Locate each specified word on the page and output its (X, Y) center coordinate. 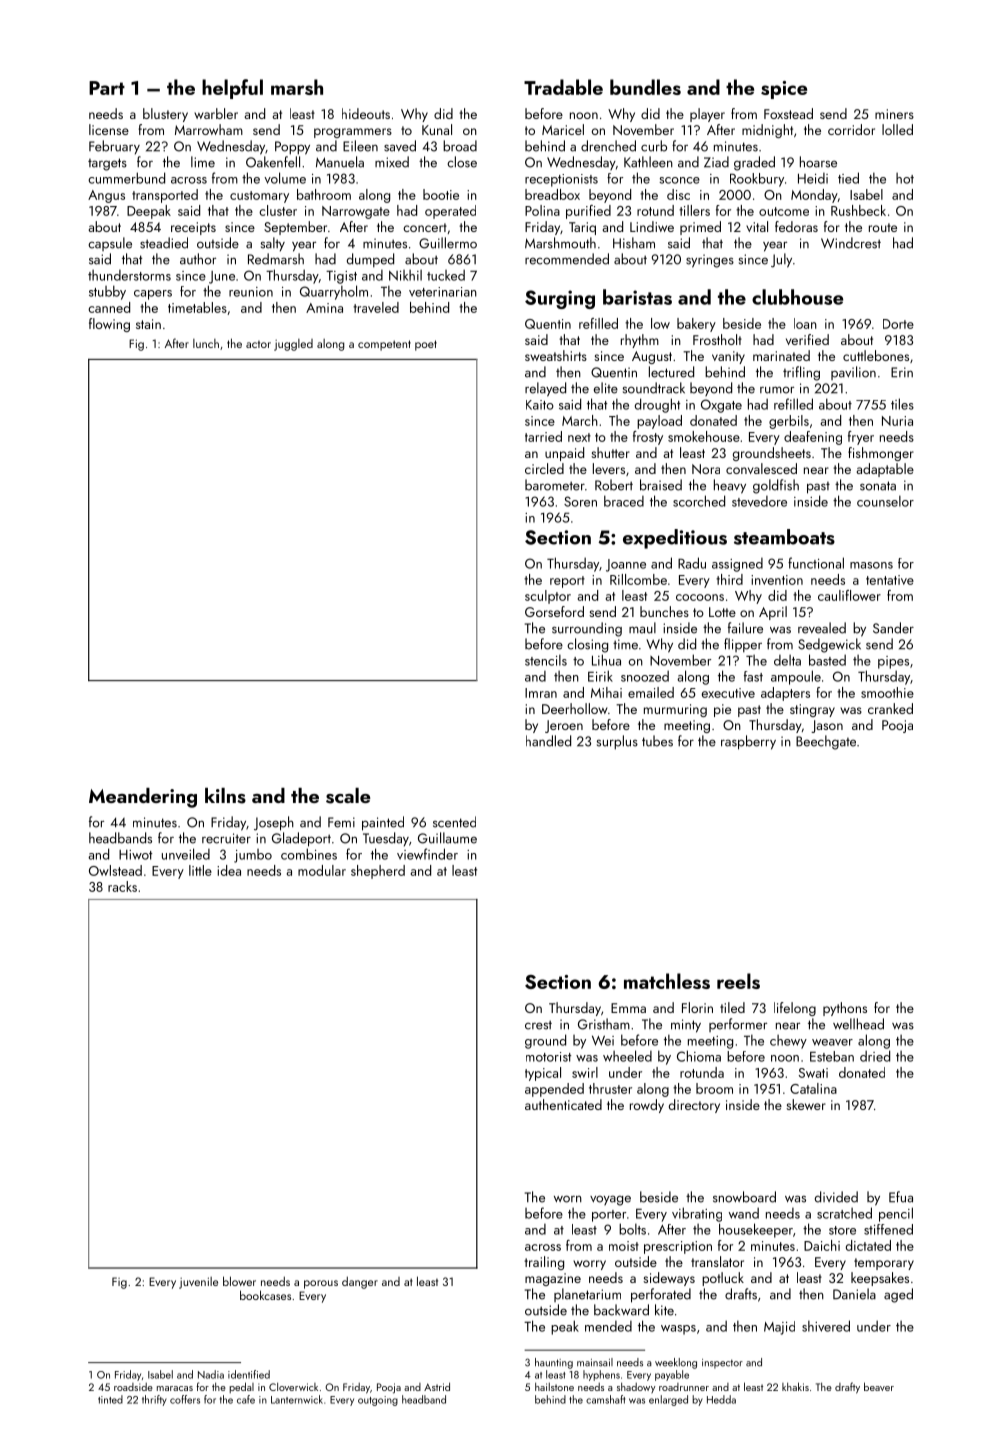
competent (384, 345)
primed (700, 228)
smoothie (887, 692)
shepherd (378, 872)
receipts (193, 228)
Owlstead (115, 870)
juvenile (198, 1283)
